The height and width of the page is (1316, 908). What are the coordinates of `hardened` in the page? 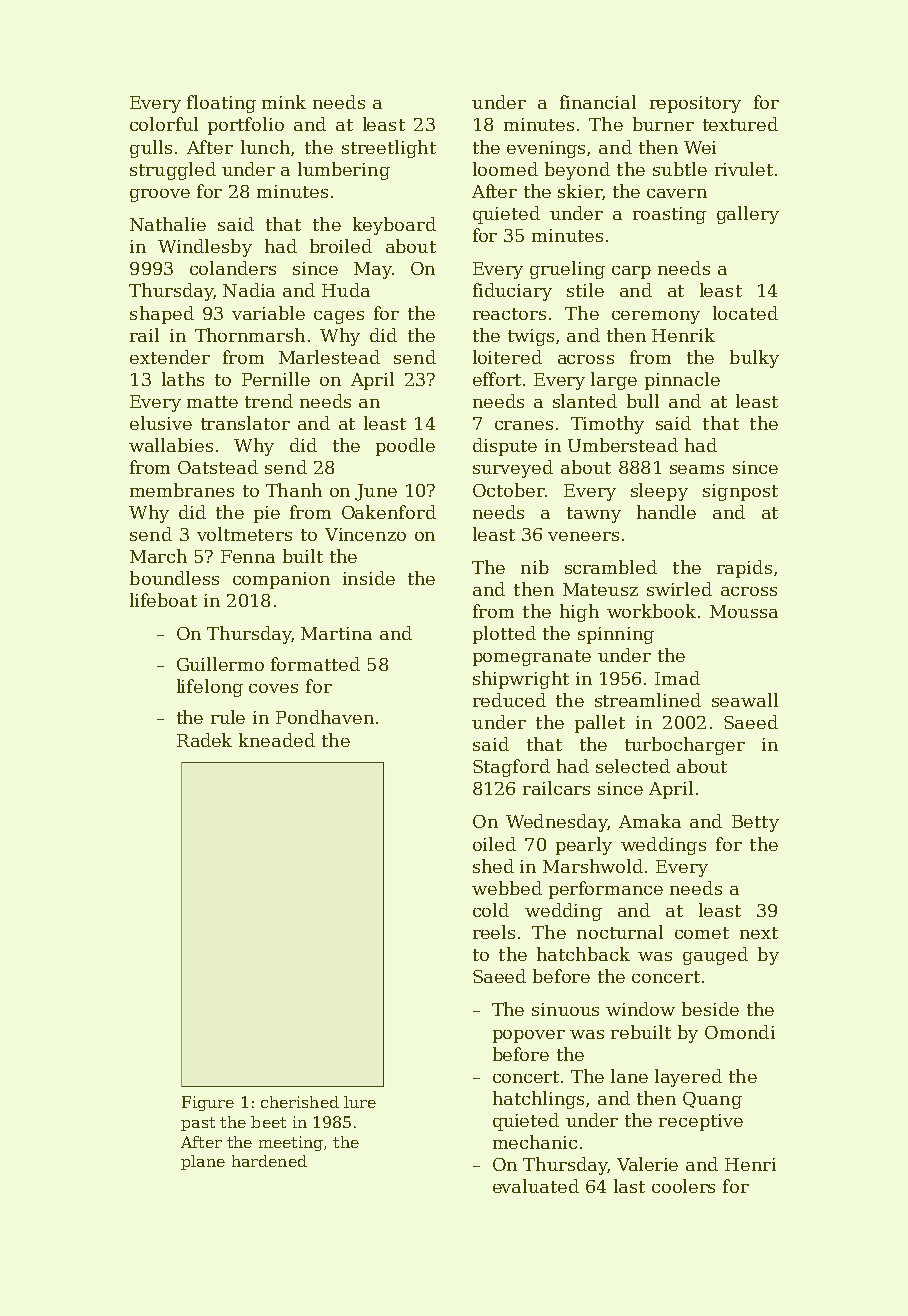 It's located at (269, 1161).
